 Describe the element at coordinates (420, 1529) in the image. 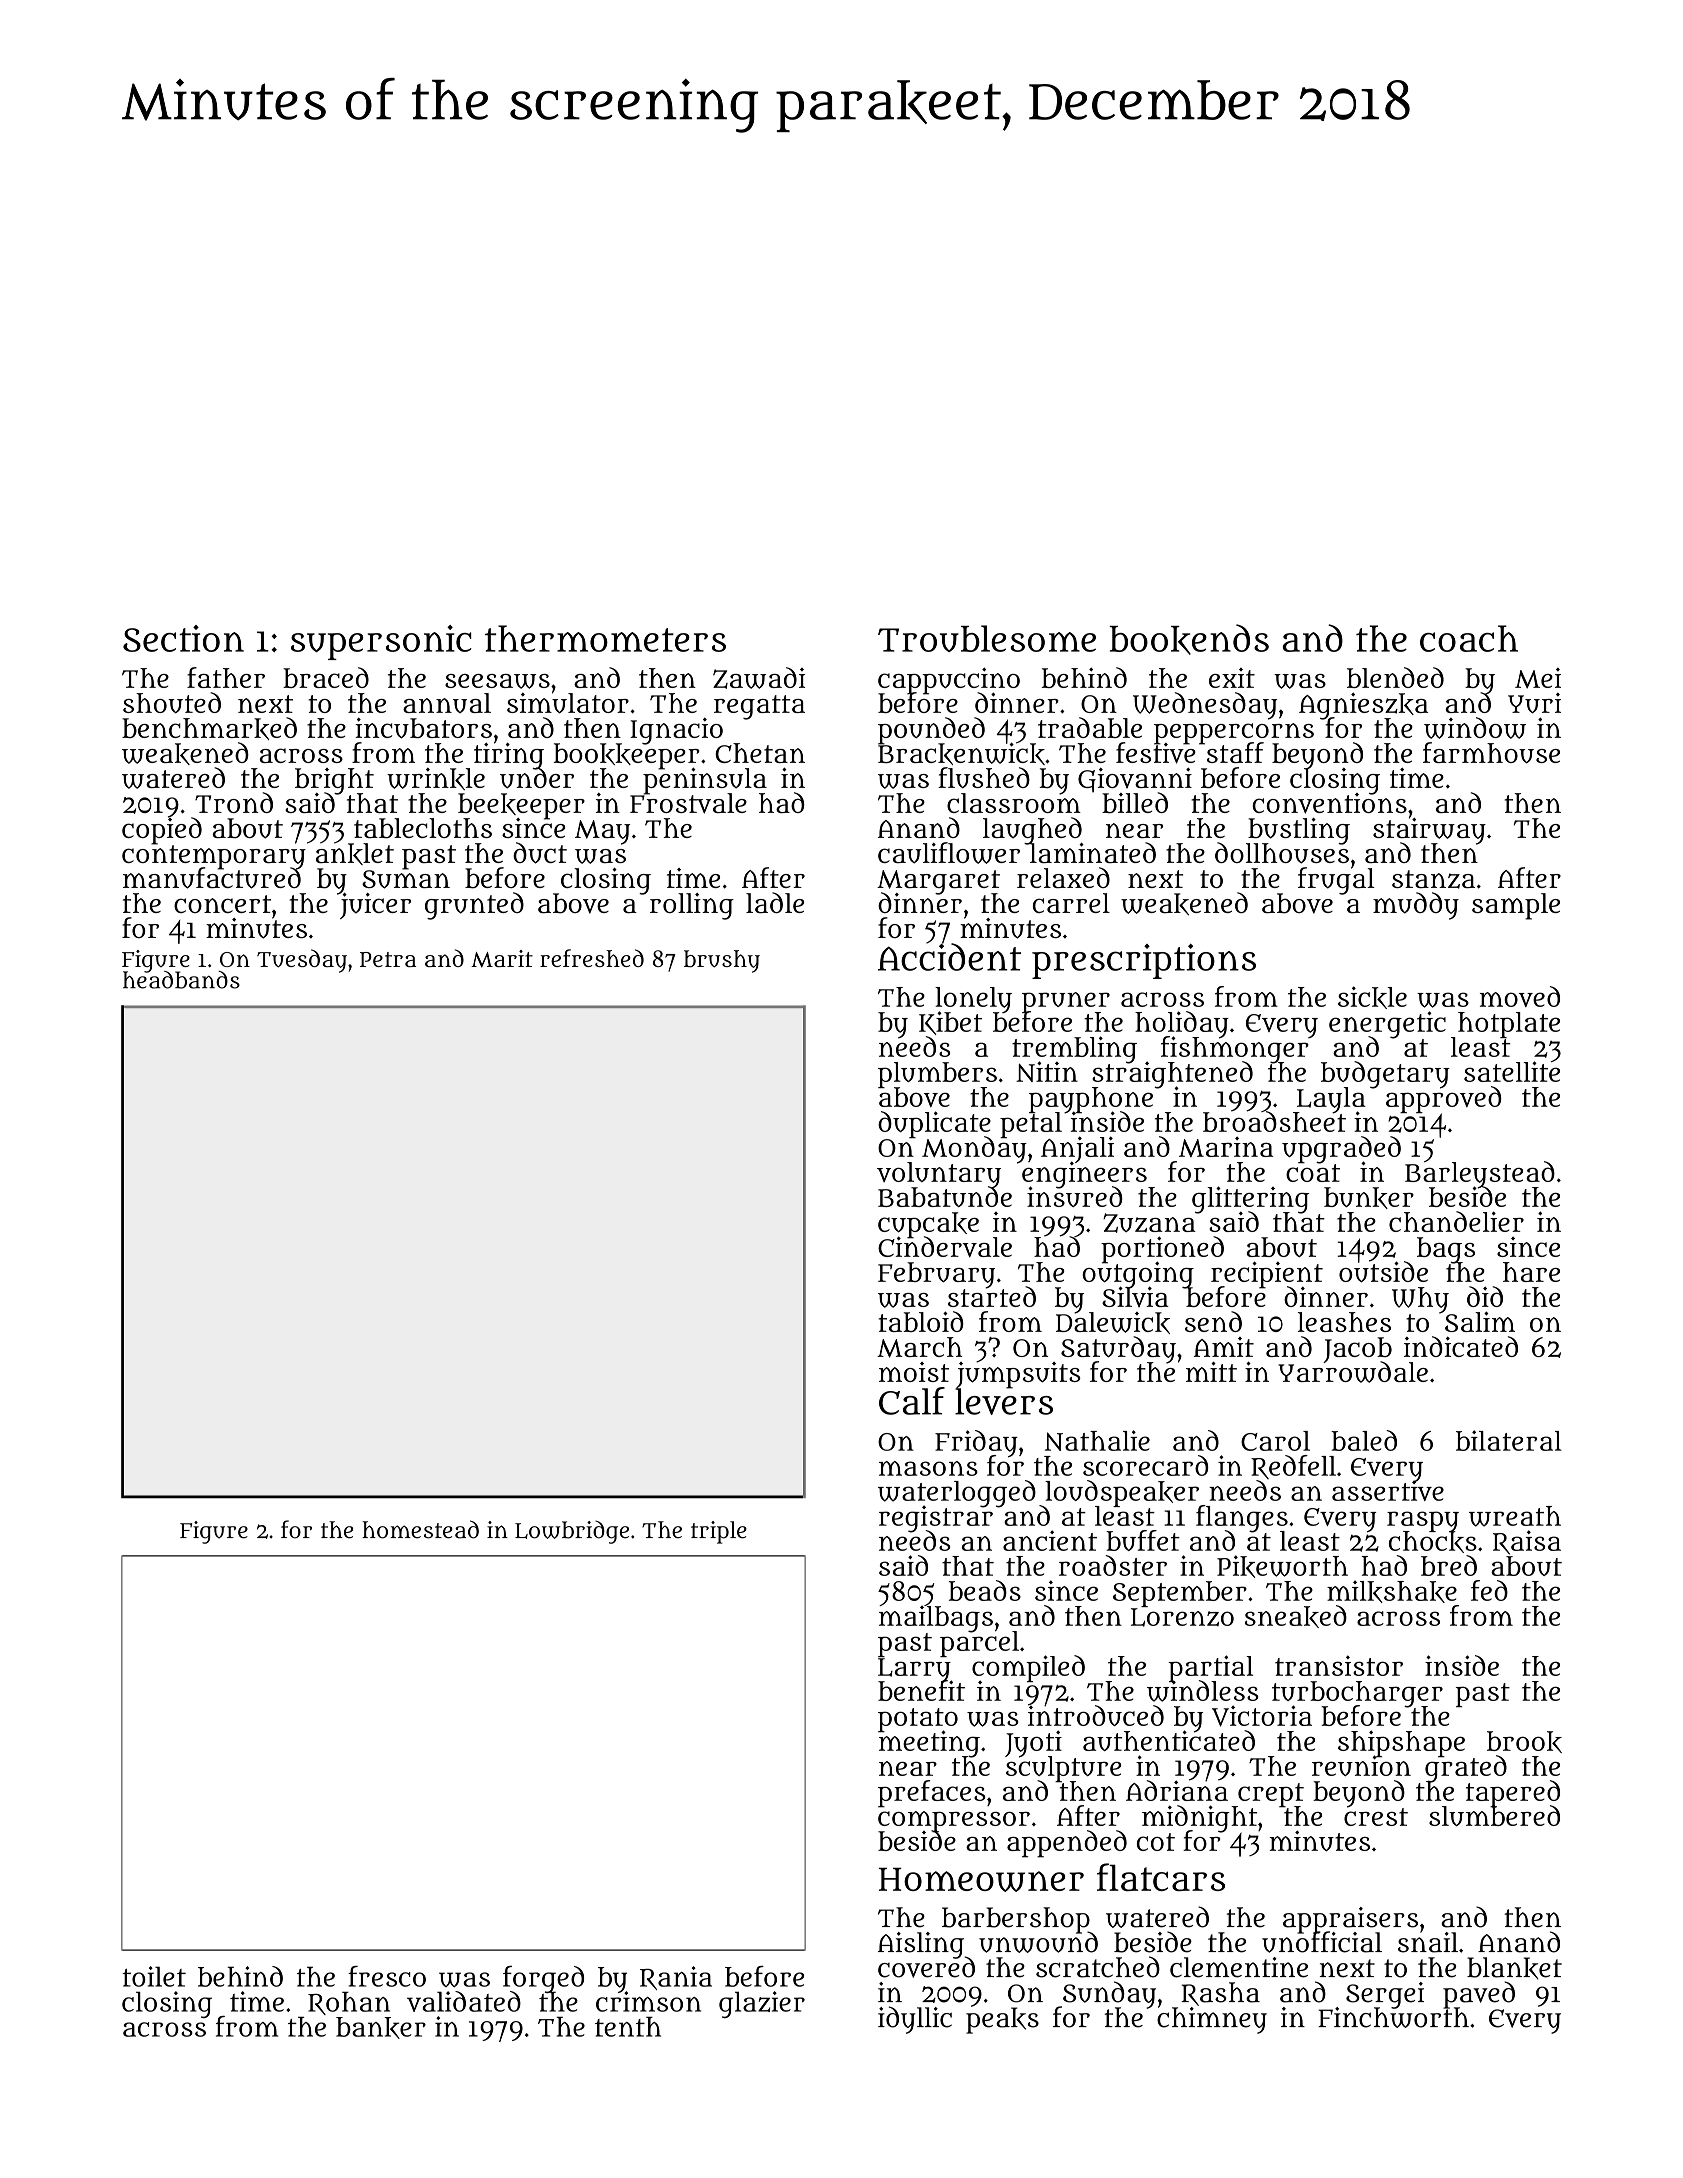

I see `homestead` at that location.
